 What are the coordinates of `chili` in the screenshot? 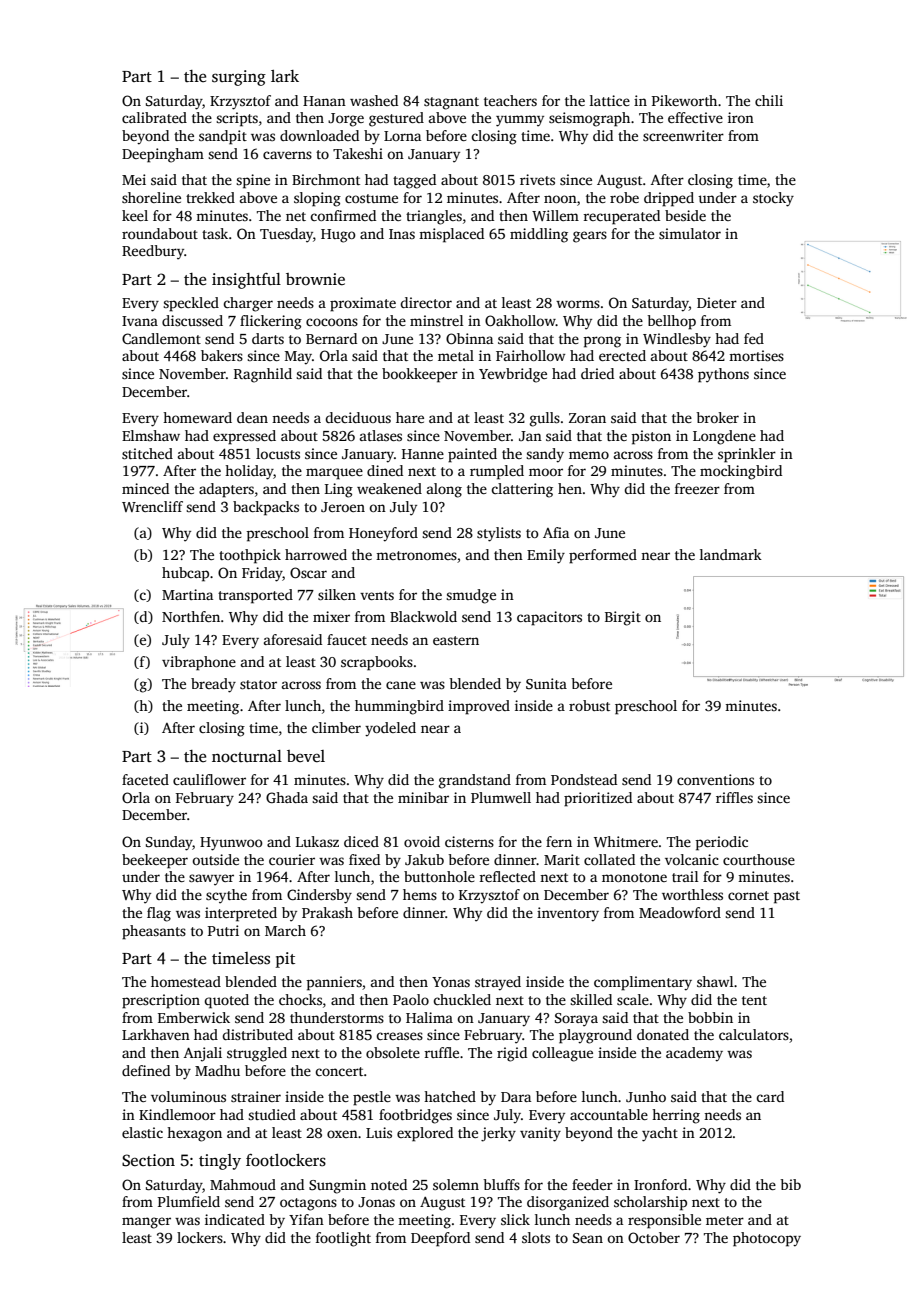 It's located at (769, 100).
